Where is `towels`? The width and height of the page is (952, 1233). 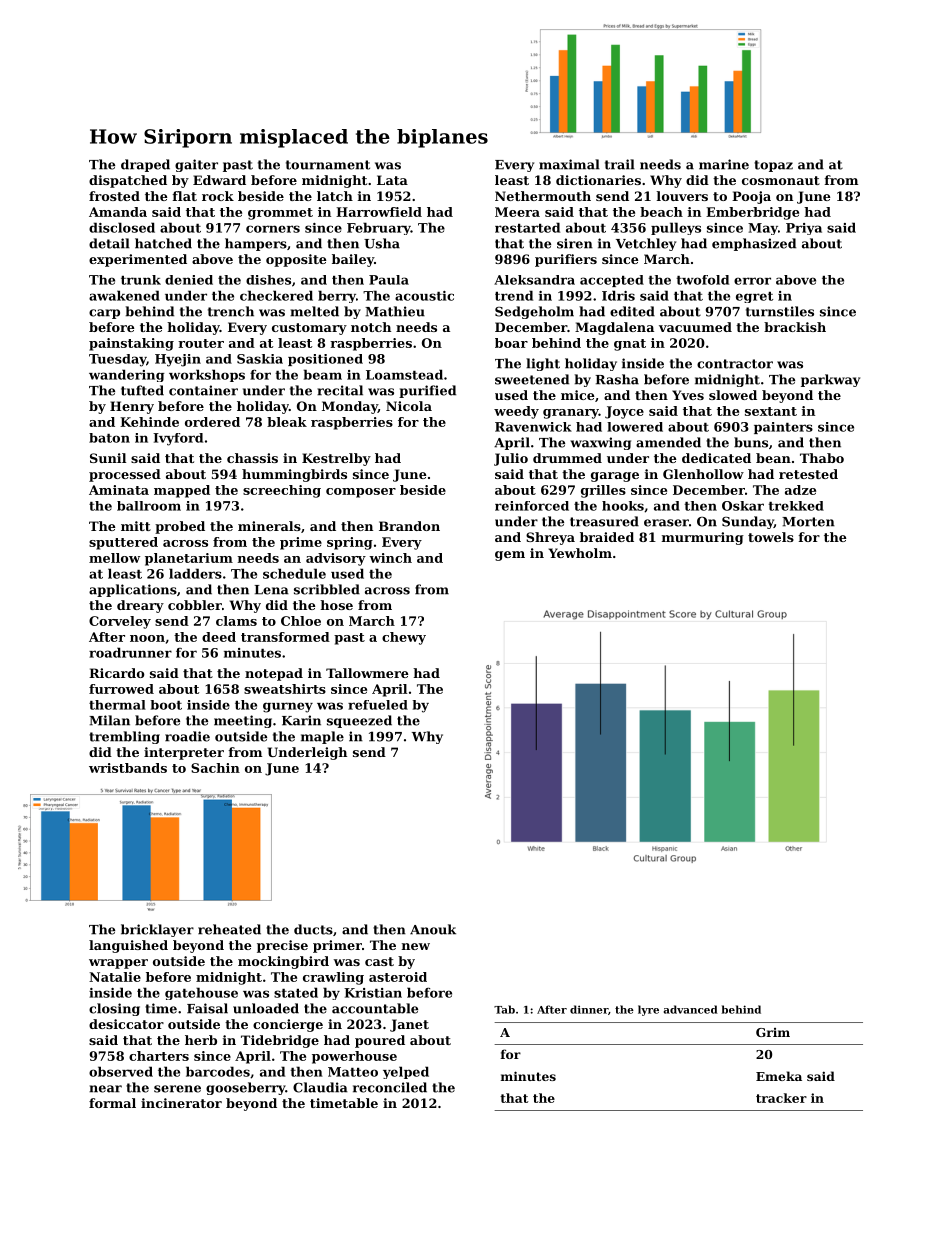 towels is located at coordinates (771, 537).
